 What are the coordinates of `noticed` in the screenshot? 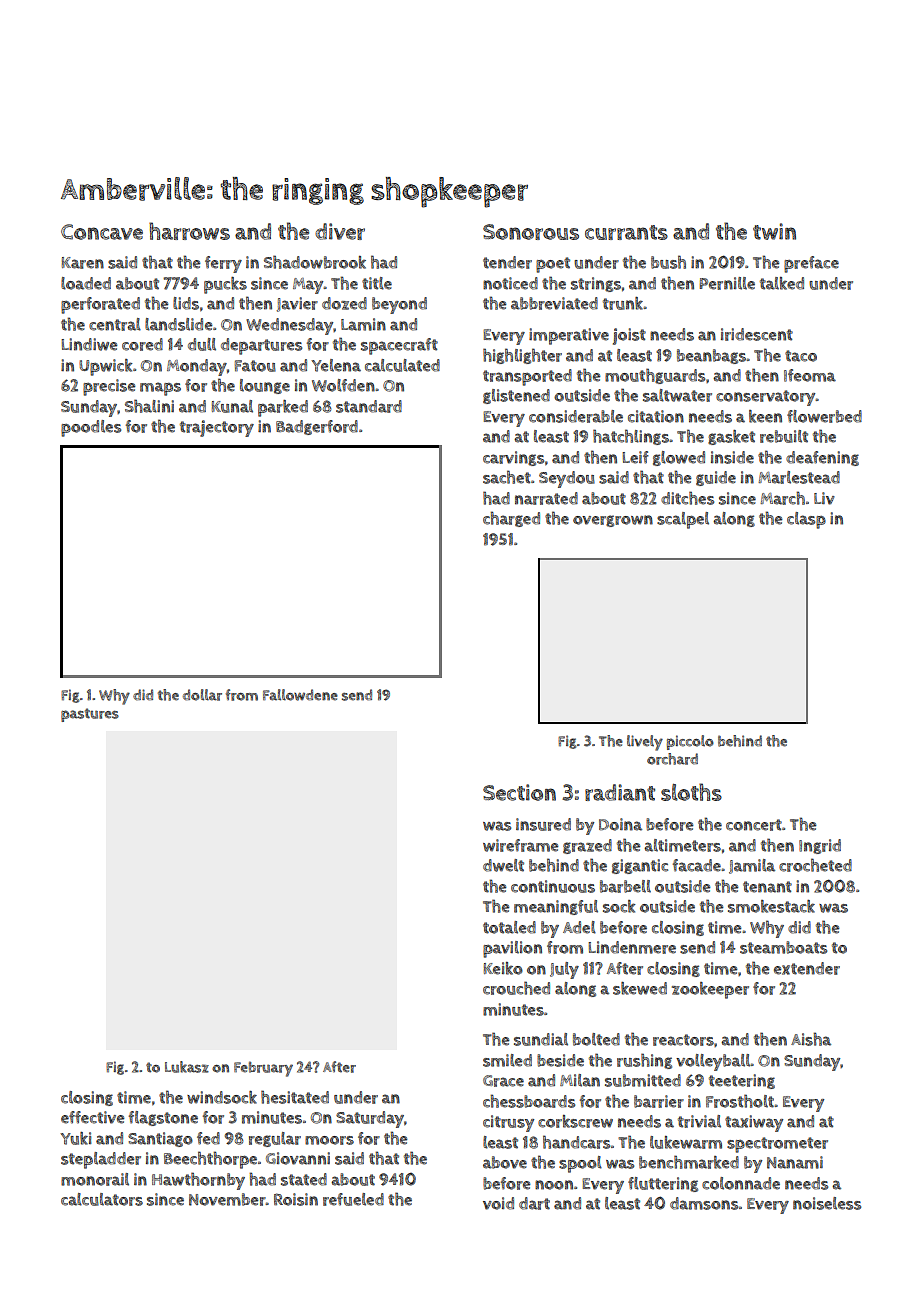 It's located at (510, 283).
